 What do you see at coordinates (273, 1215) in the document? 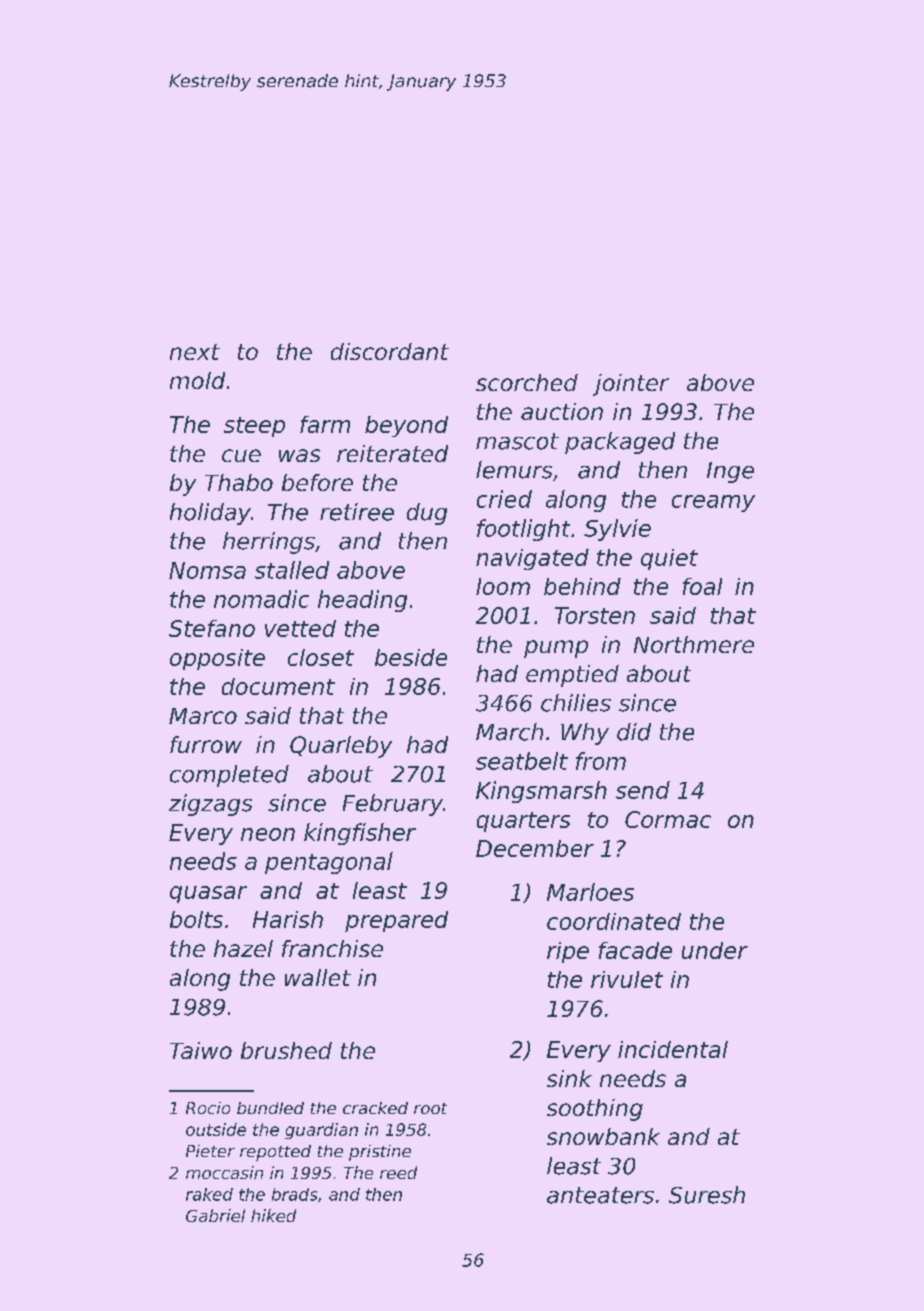
I see `hiked` at bounding box center [273, 1215].
